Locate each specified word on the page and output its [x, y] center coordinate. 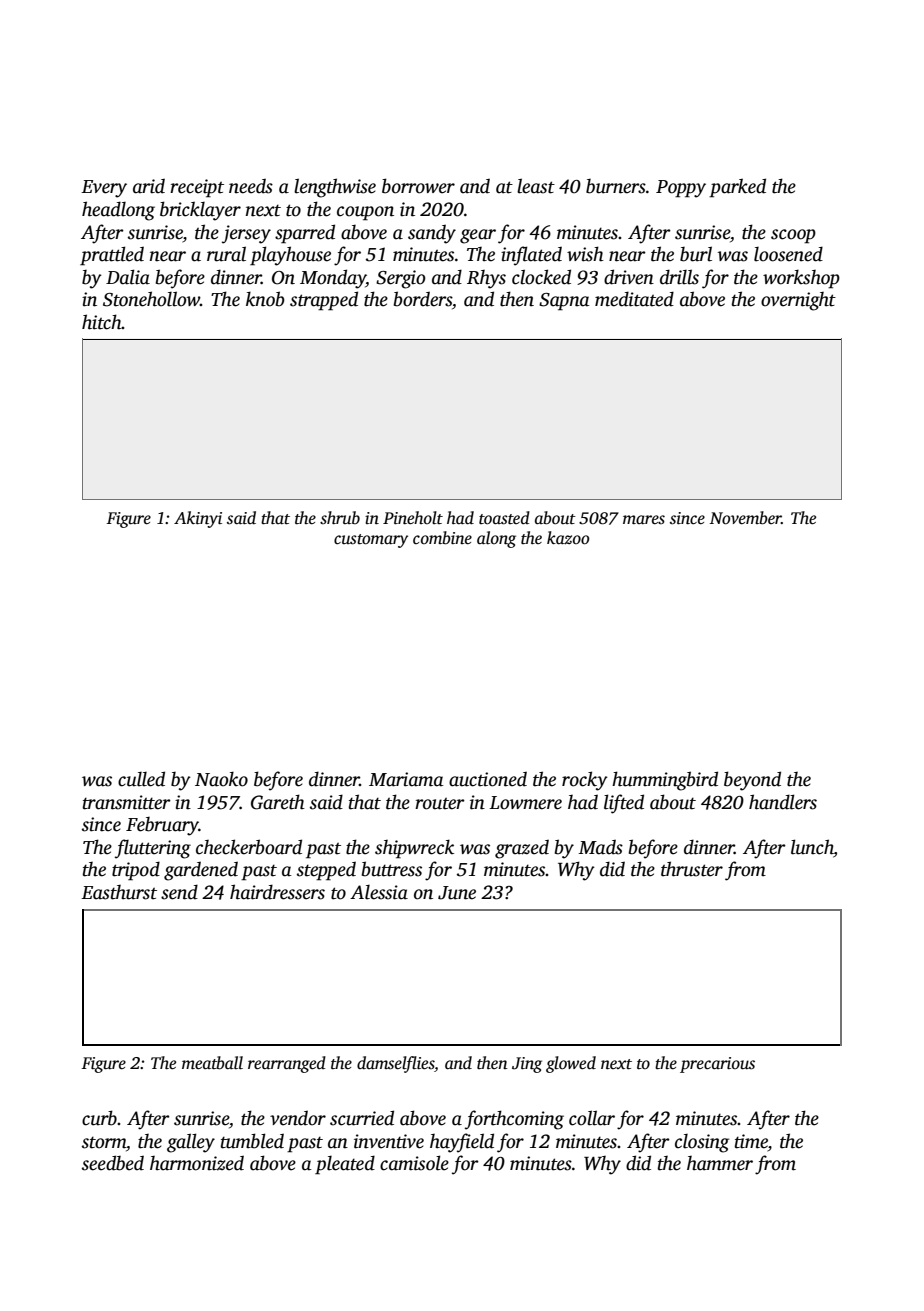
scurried [362, 1118]
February [162, 826]
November [745, 518]
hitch [102, 322]
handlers [783, 802]
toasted [504, 518]
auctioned [488, 779]
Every [104, 189]
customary [371, 541]
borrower [418, 186]
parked [737, 188]
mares [644, 520]
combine [442, 538]
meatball [212, 1063]
